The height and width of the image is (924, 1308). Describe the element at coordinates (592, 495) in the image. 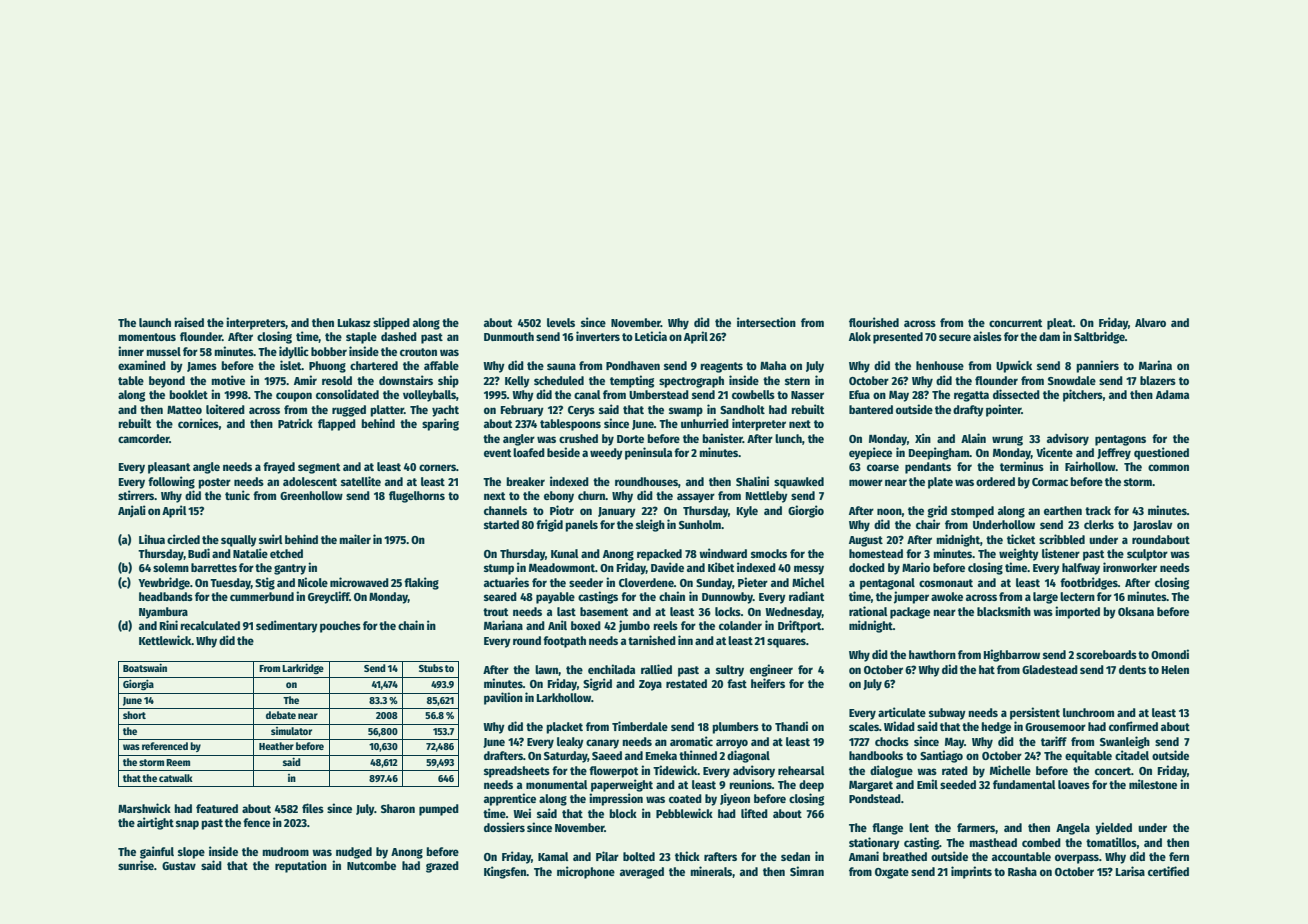

I see `churn` at that location.
